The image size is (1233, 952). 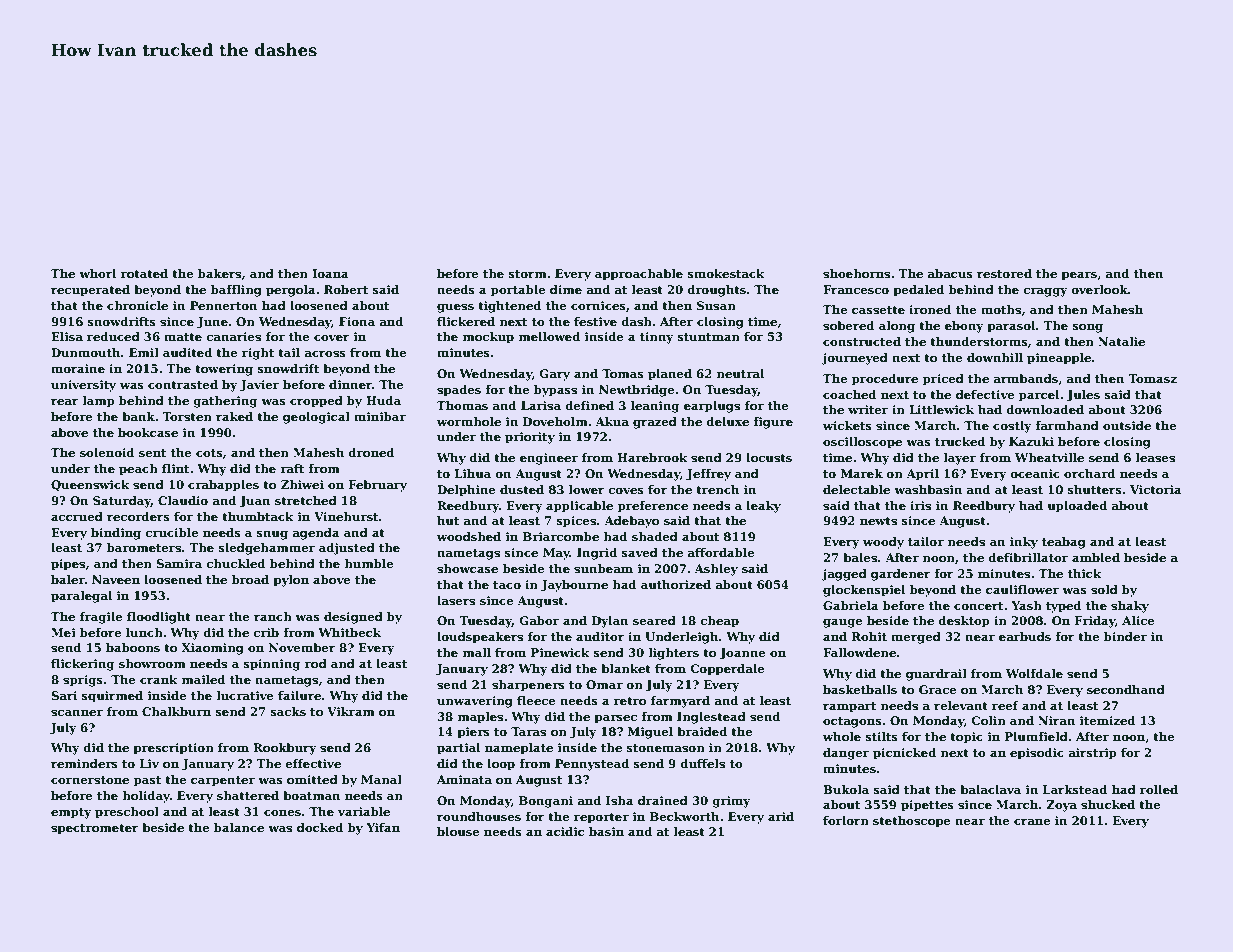 I want to click on itemized, so click(x=1107, y=720).
